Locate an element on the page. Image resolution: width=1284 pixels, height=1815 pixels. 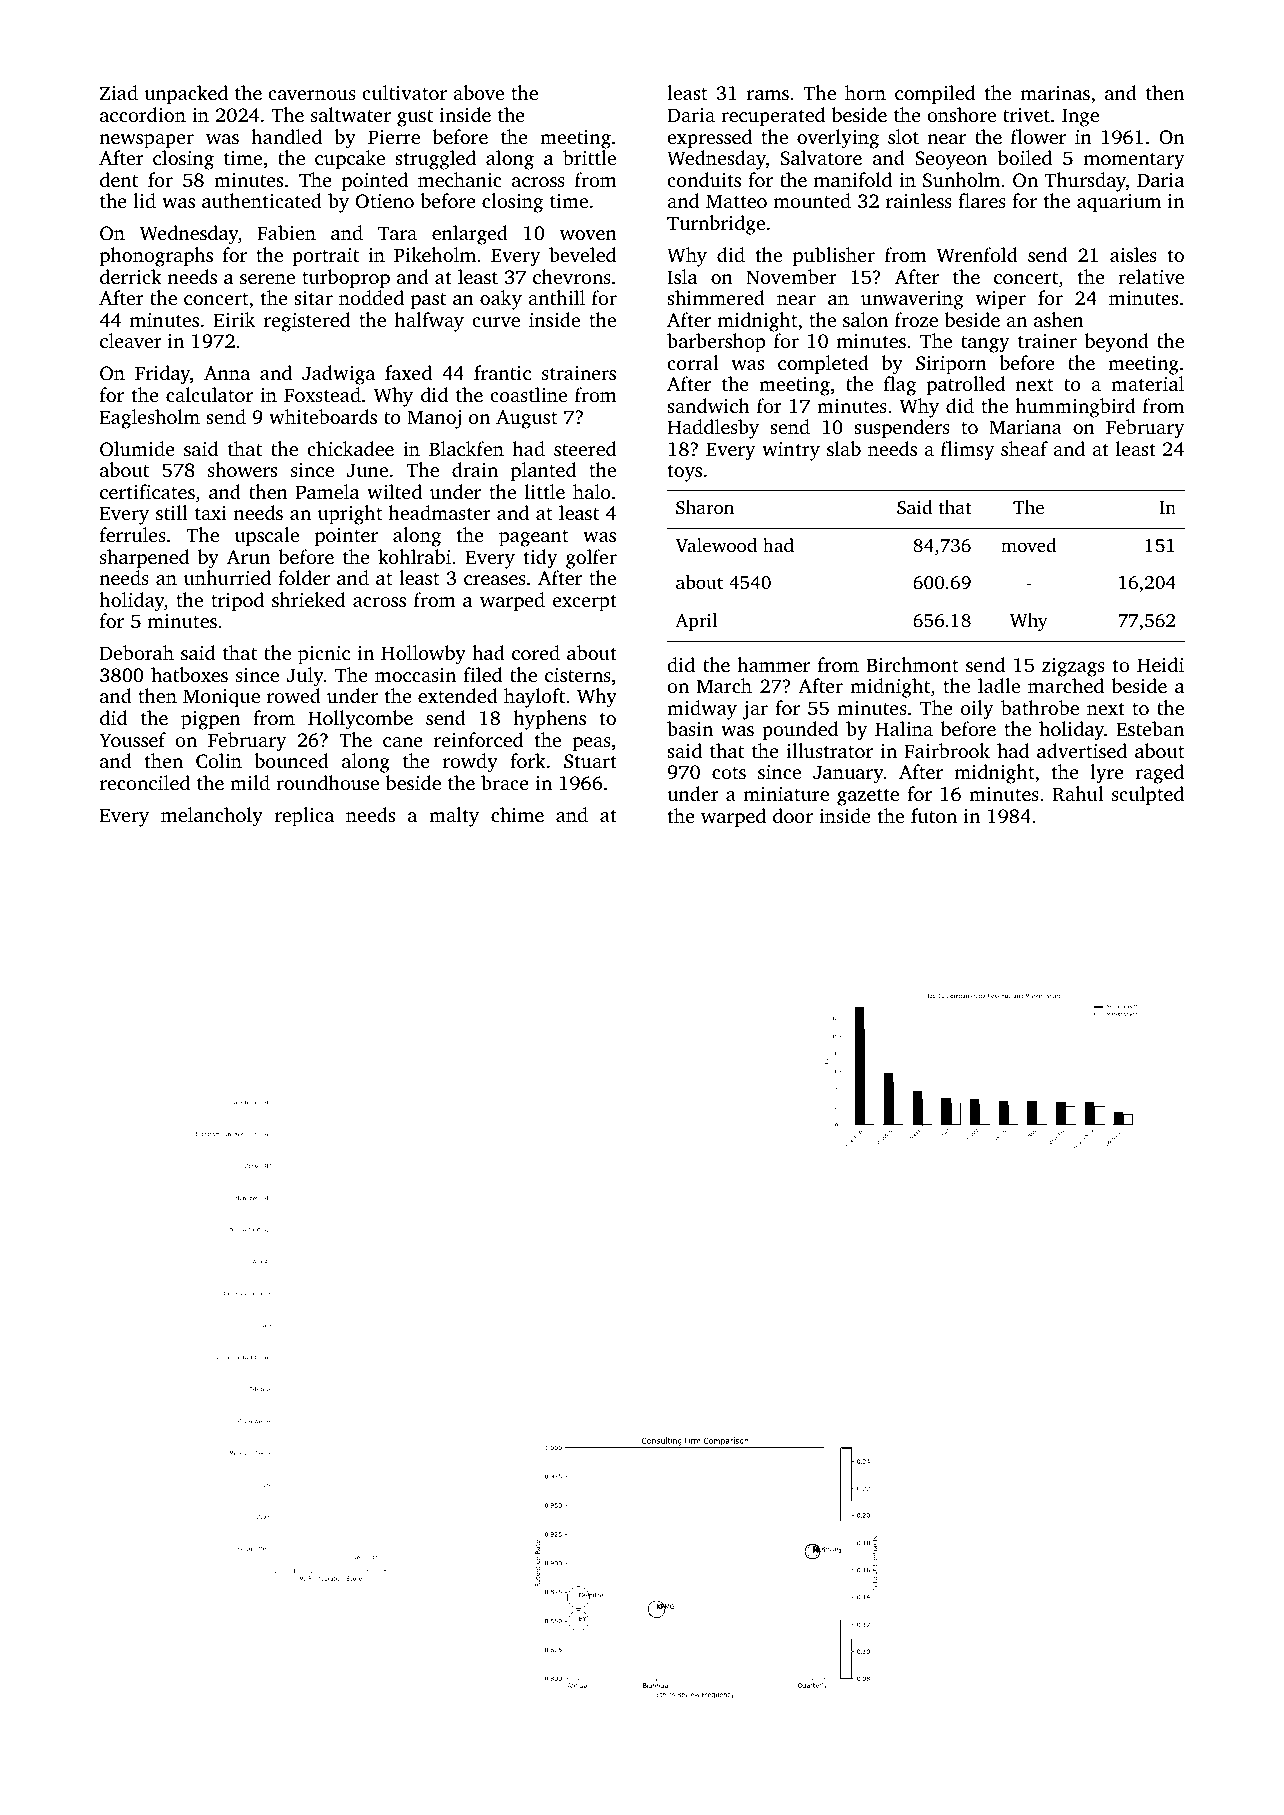
replica is located at coordinates (304, 817).
